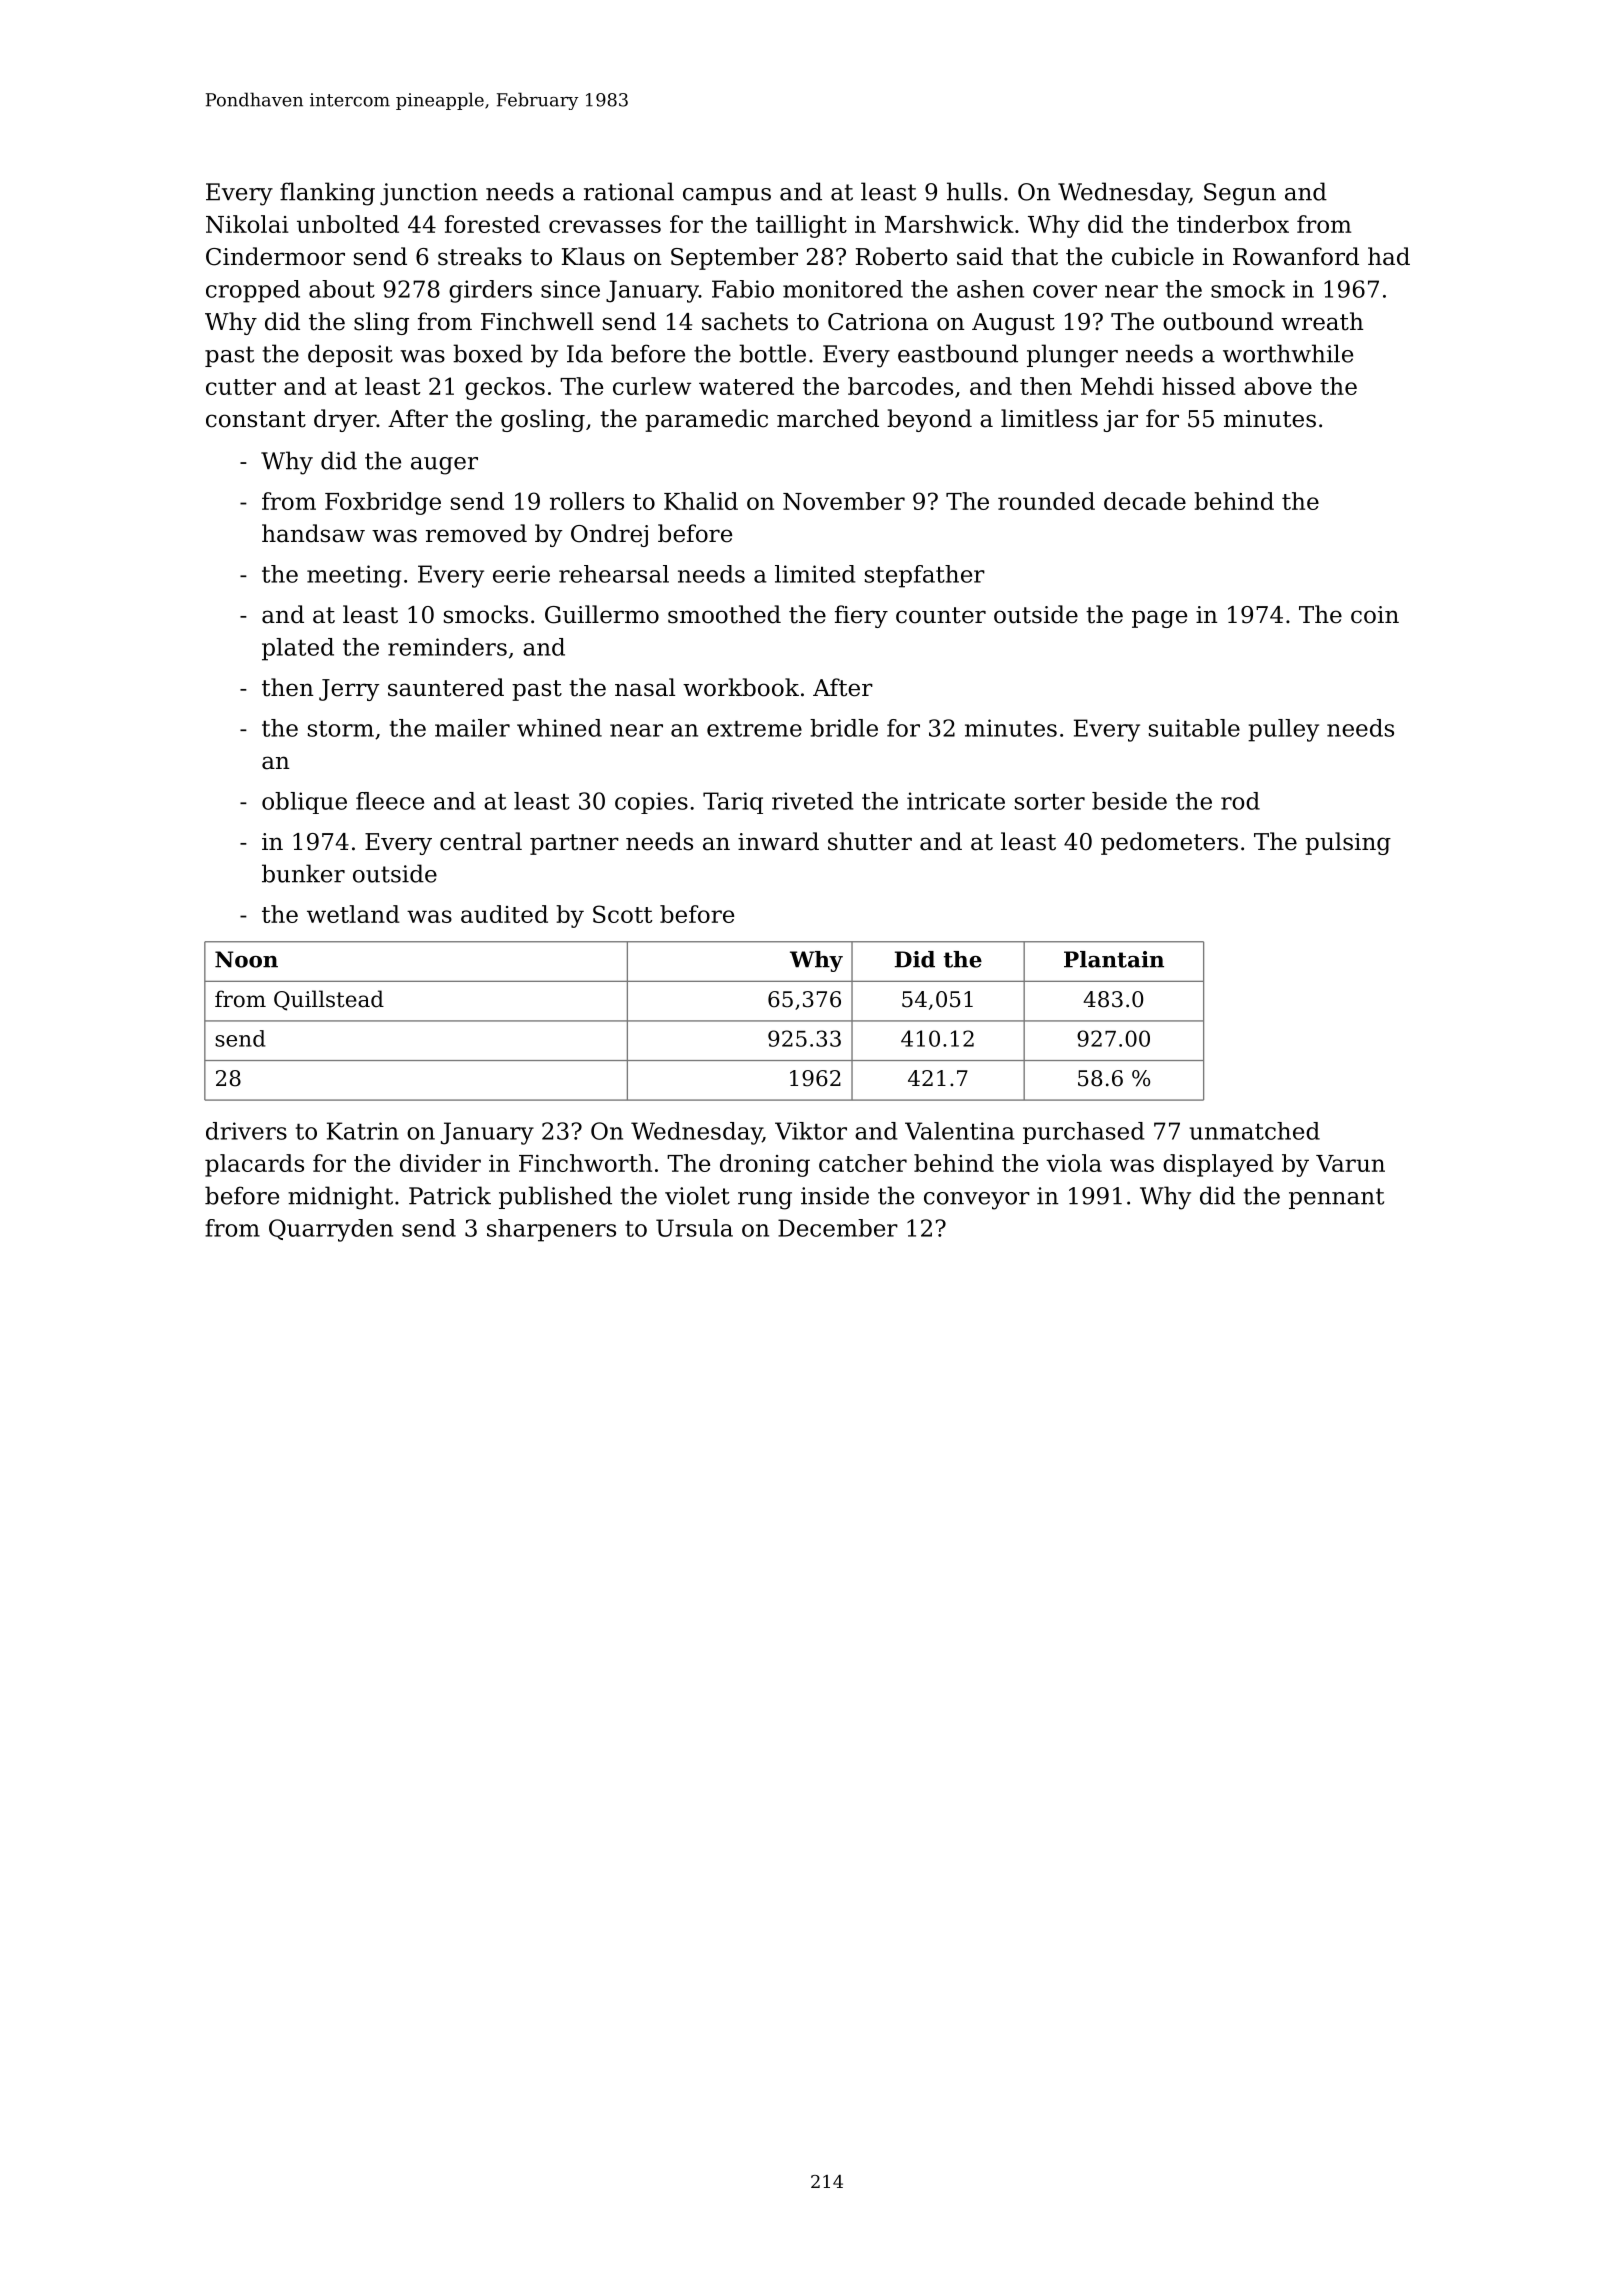  I want to click on Scott, so click(622, 914).
